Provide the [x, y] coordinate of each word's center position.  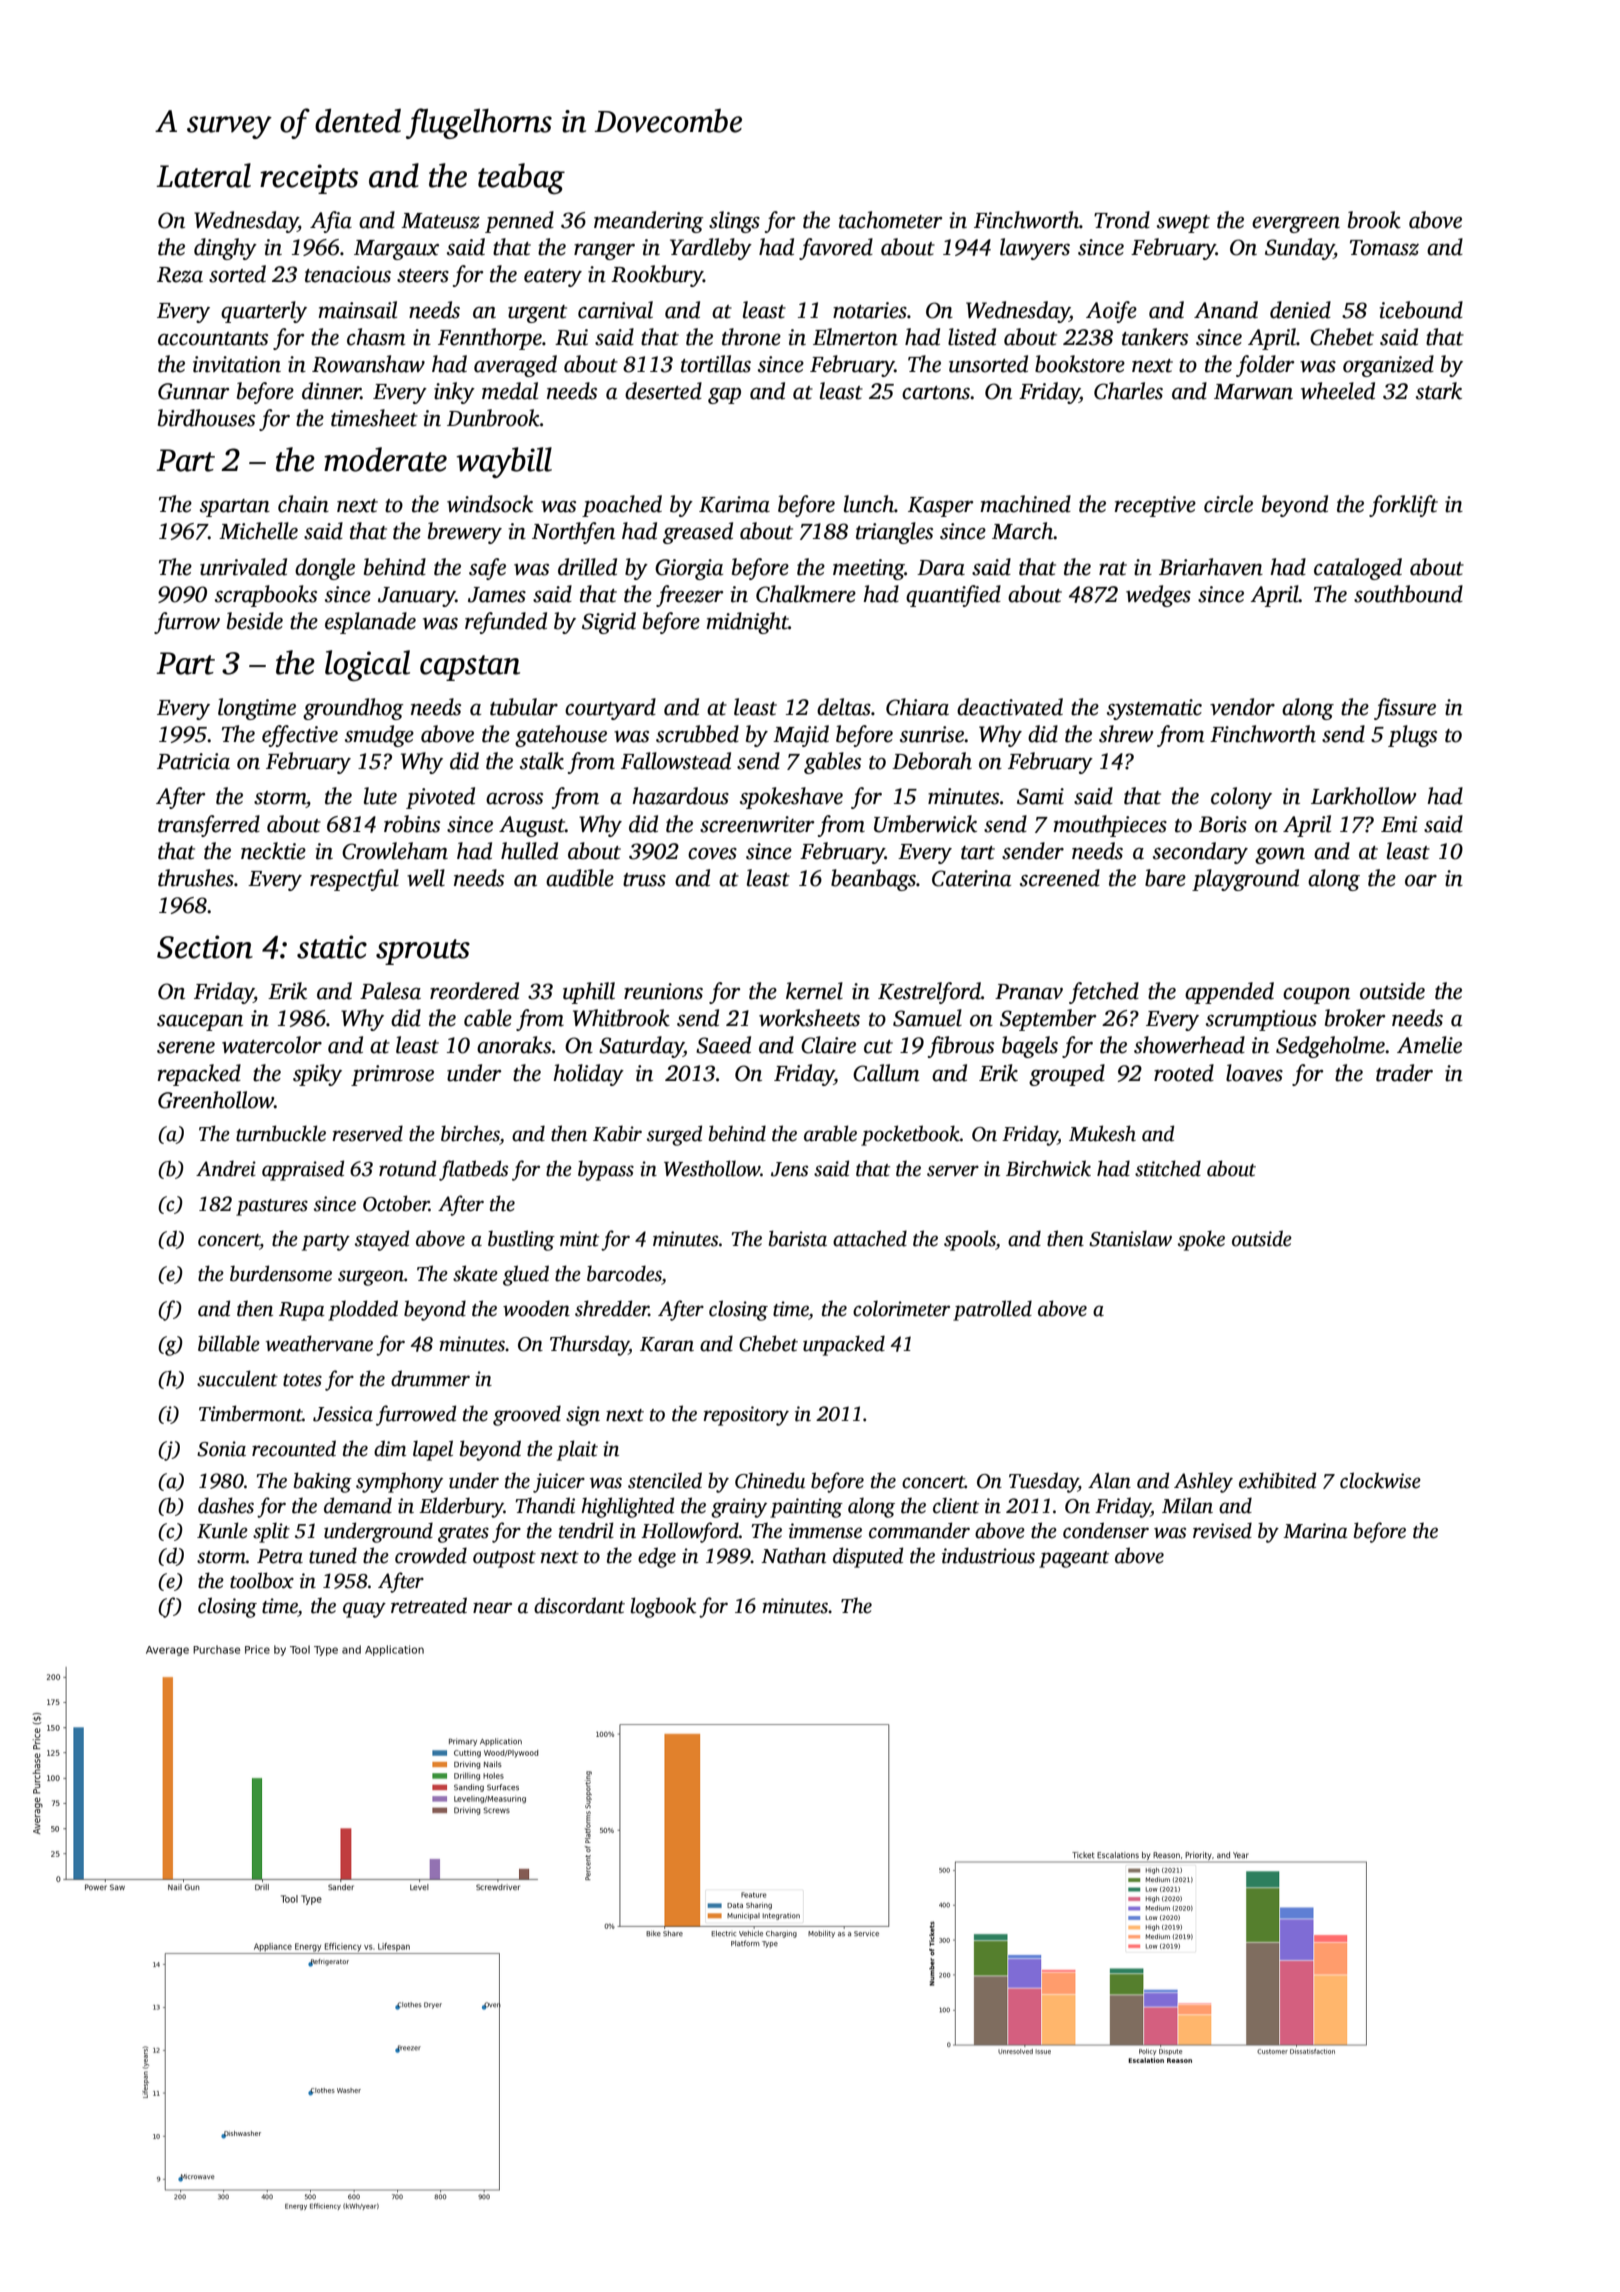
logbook [663, 1607]
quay [364, 1610]
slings [734, 222]
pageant [1074, 1559]
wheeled [1338, 391]
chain [303, 504]
